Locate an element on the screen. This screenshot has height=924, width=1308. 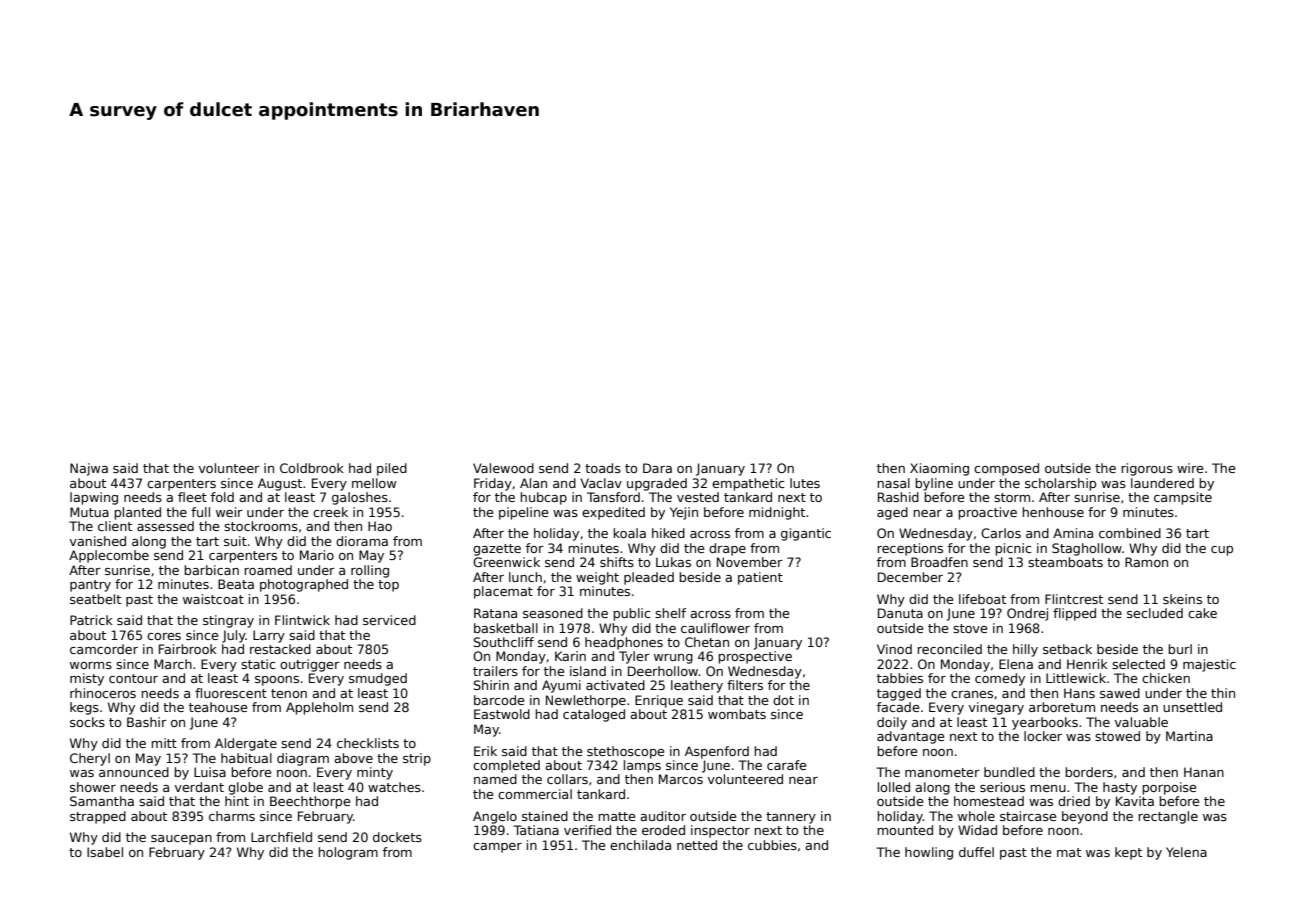
aged is located at coordinates (892, 513).
